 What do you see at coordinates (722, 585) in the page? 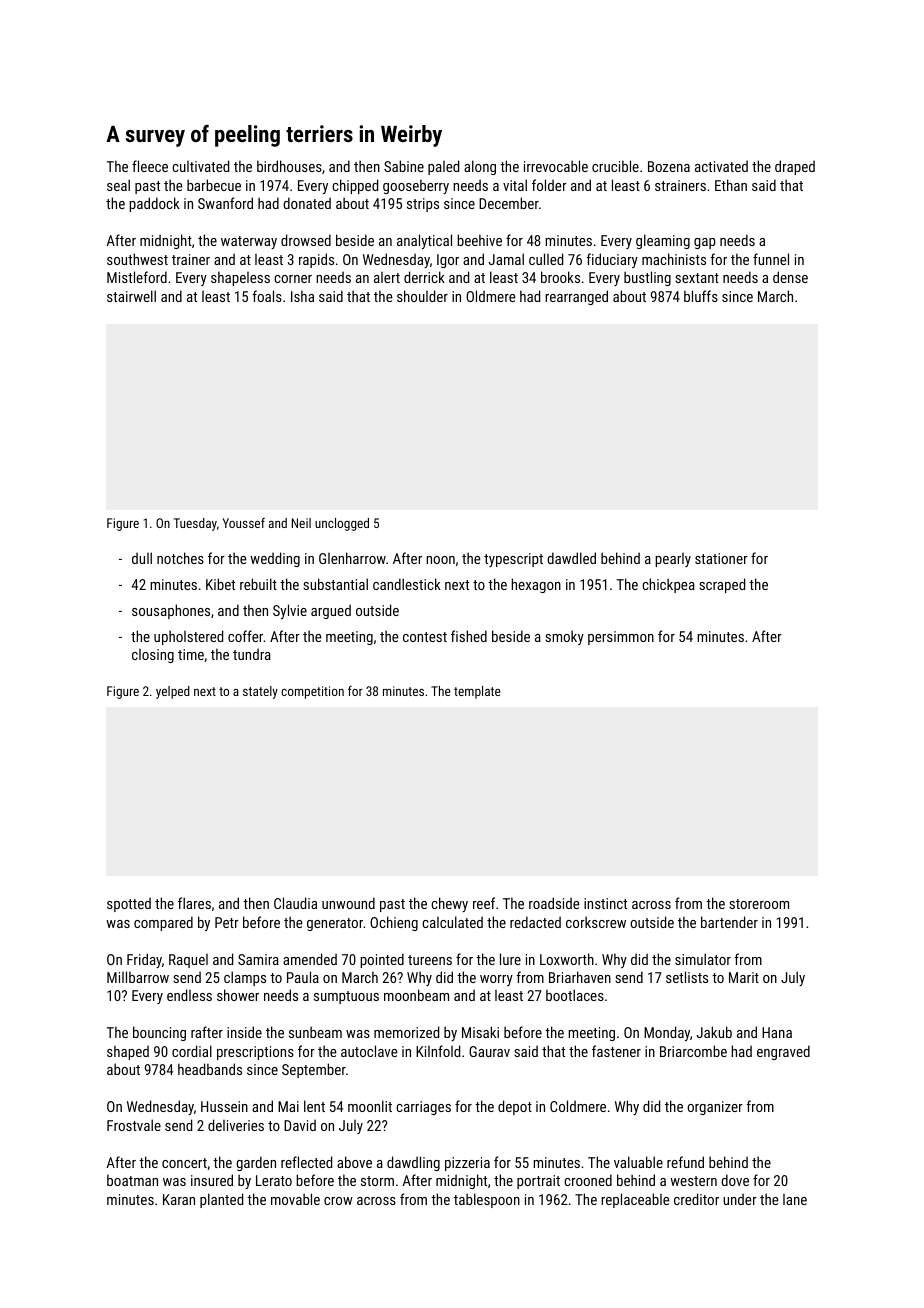
I see `scraped` at bounding box center [722, 585].
